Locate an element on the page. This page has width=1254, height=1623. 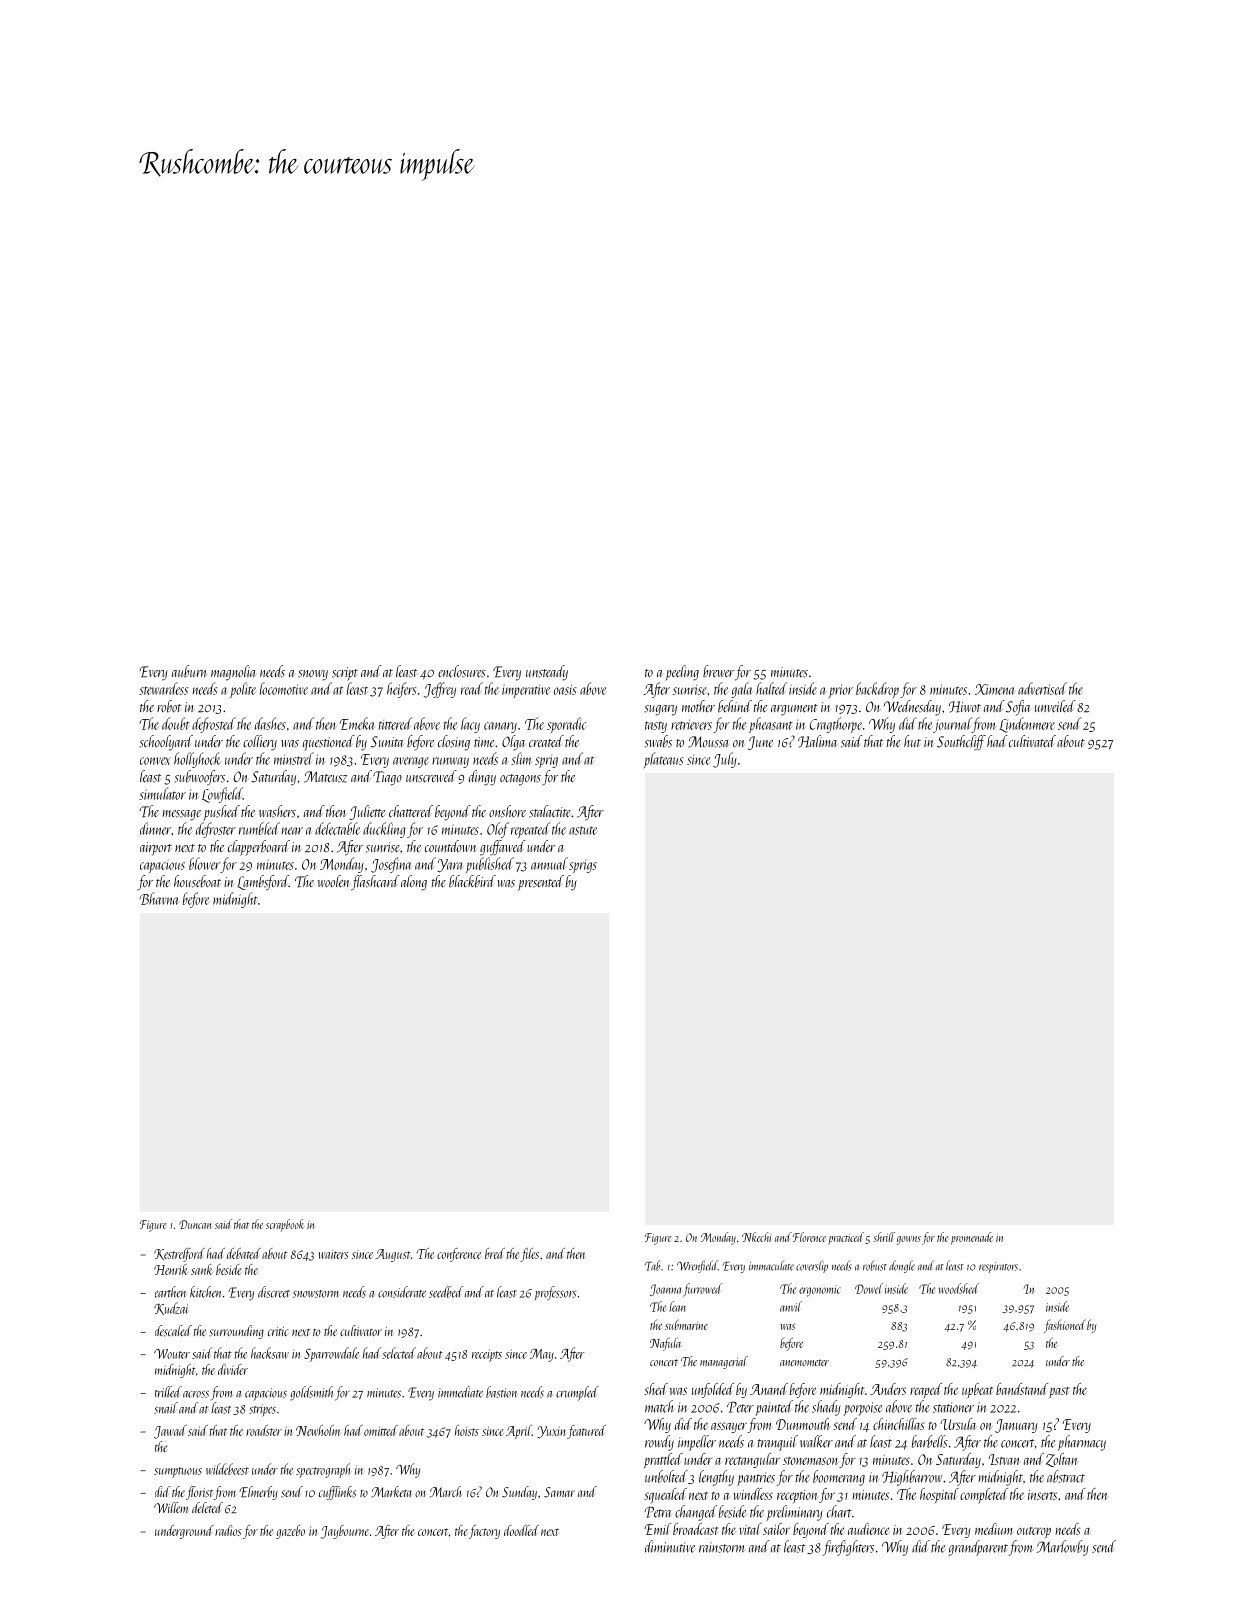
Ximena is located at coordinates (995, 689).
